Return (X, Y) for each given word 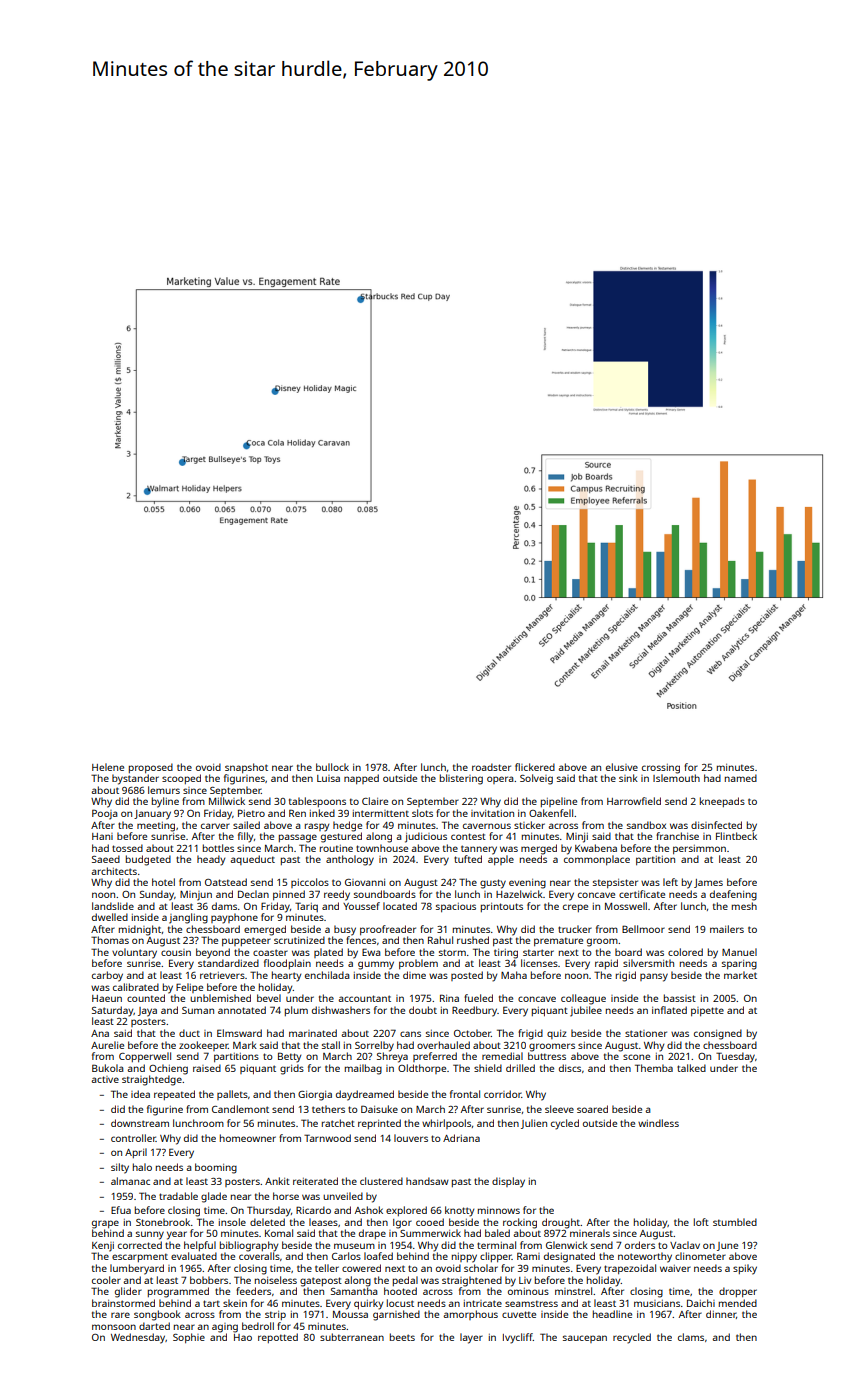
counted (146, 998)
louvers (411, 1138)
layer (471, 1338)
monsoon (114, 1327)
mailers (727, 929)
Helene (108, 767)
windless (658, 1123)
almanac (130, 1181)
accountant (364, 998)
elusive (622, 767)
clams (691, 1337)
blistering (461, 779)
